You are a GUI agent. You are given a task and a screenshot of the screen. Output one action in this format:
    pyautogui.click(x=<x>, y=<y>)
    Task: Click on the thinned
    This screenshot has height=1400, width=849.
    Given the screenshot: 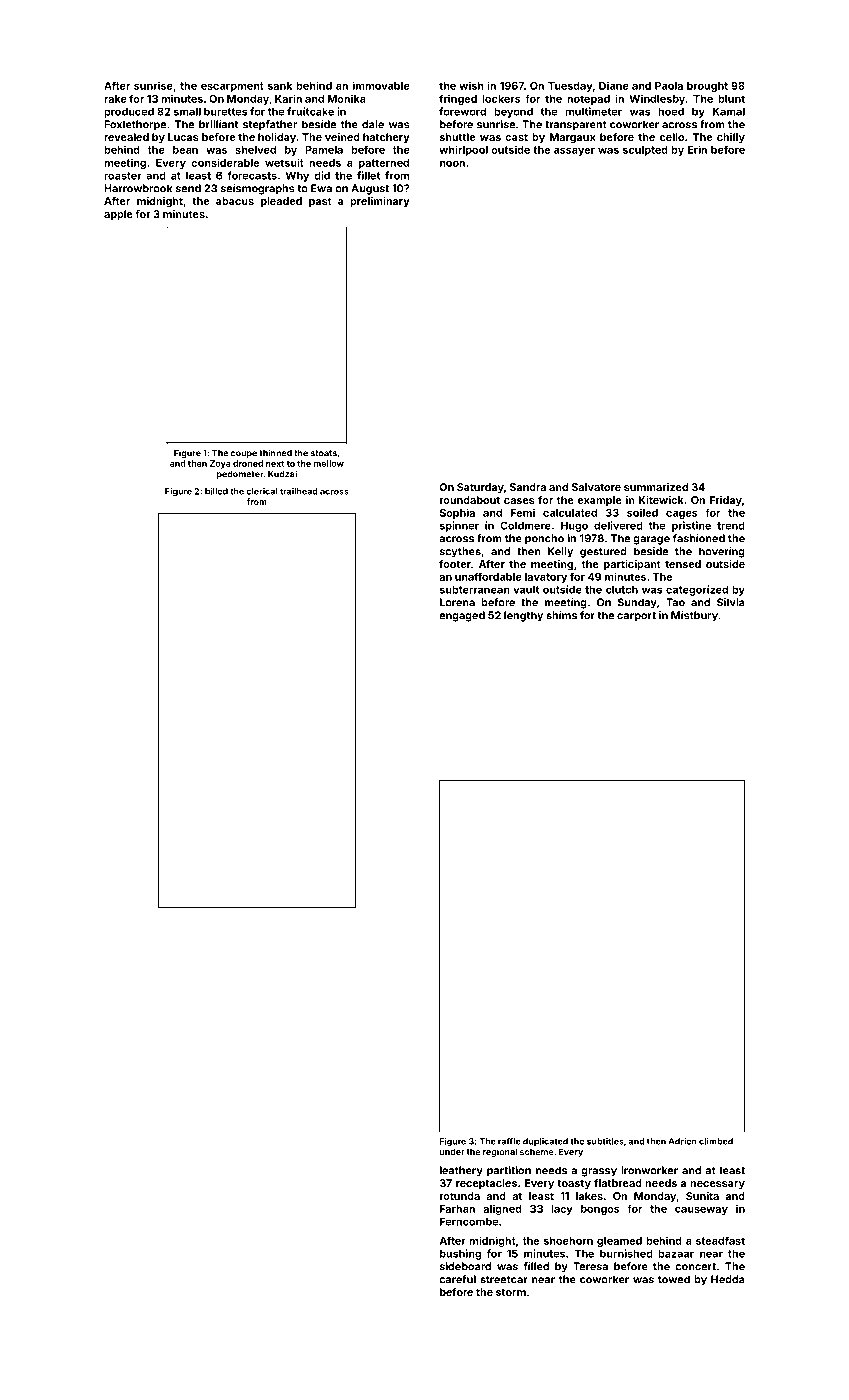 What is the action you would take?
    pyautogui.click(x=276, y=453)
